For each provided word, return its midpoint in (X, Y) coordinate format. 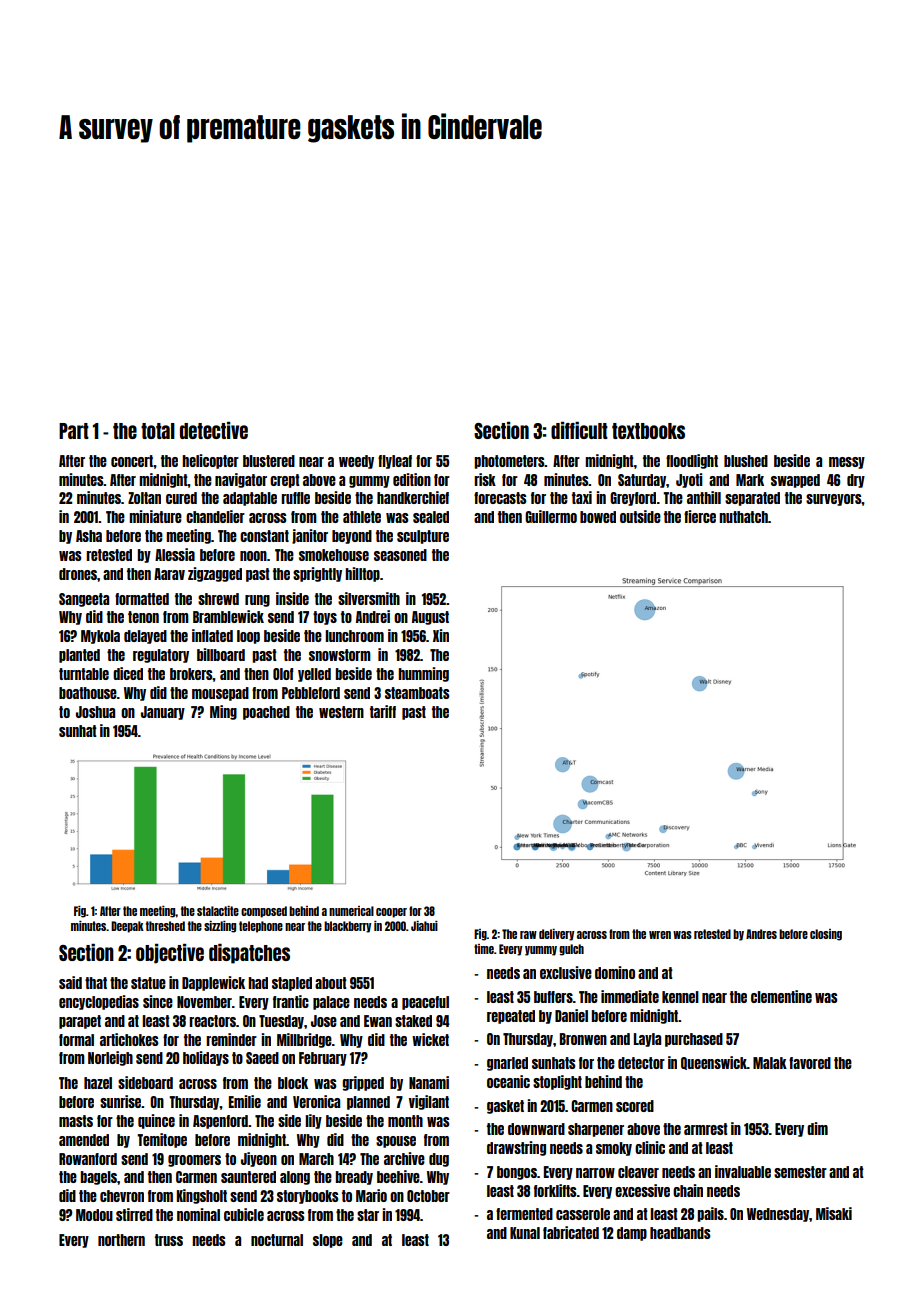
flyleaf (395, 462)
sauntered (248, 1177)
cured (181, 498)
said (70, 982)
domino (615, 972)
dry (856, 481)
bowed (598, 517)
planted (79, 656)
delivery (556, 935)
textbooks (648, 431)
